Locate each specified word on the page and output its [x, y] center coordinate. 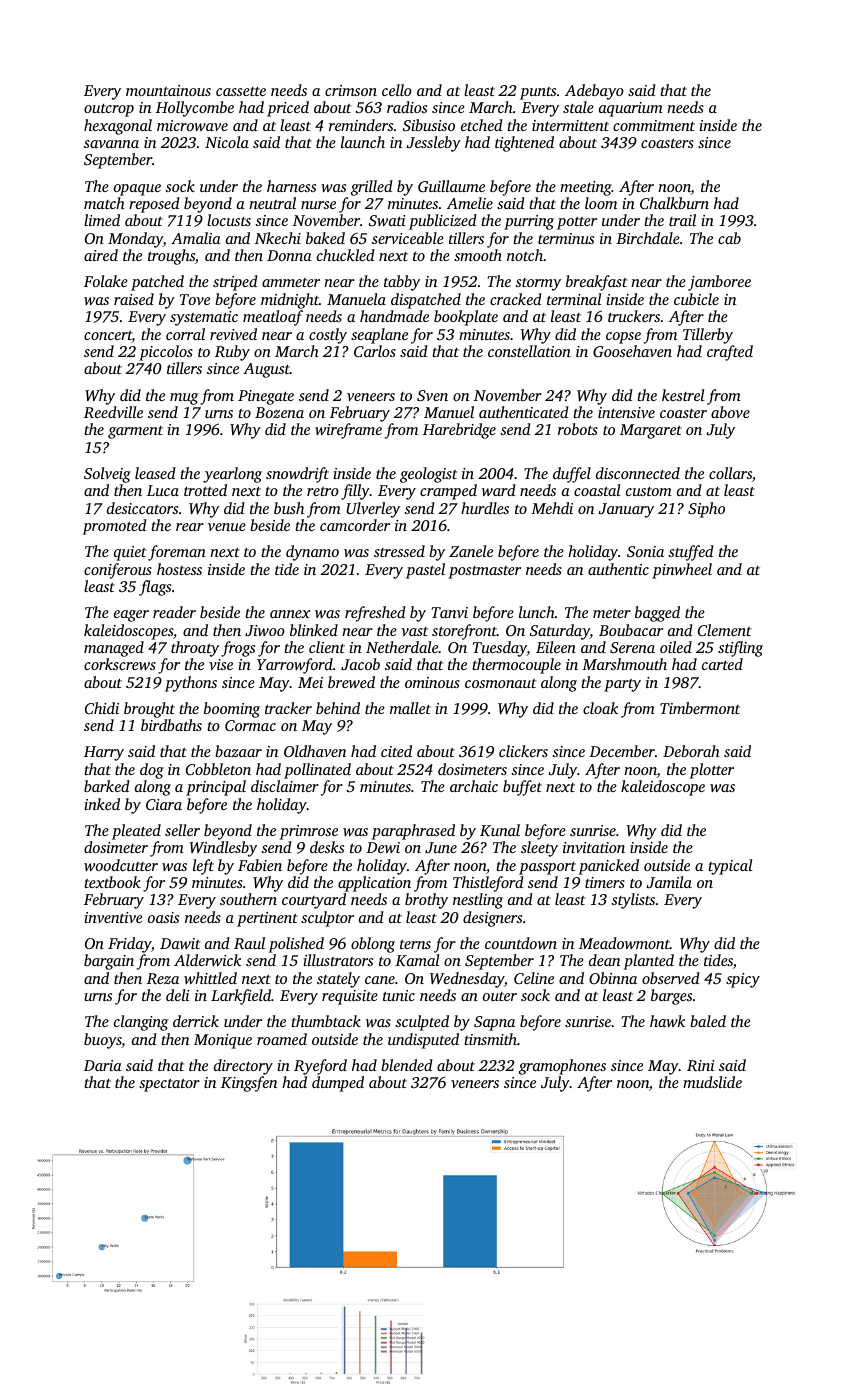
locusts [229, 220]
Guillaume [451, 186]
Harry [104, 753]
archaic [474, 786]
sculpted [422, 1023]
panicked [608, 867]
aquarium [631, 109]
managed [114, 649]
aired [101, 255]
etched [482, 125]
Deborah [691, 751]
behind [338, 708]
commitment [654, 125]
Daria [103, 1065]
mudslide [712, 1082]
